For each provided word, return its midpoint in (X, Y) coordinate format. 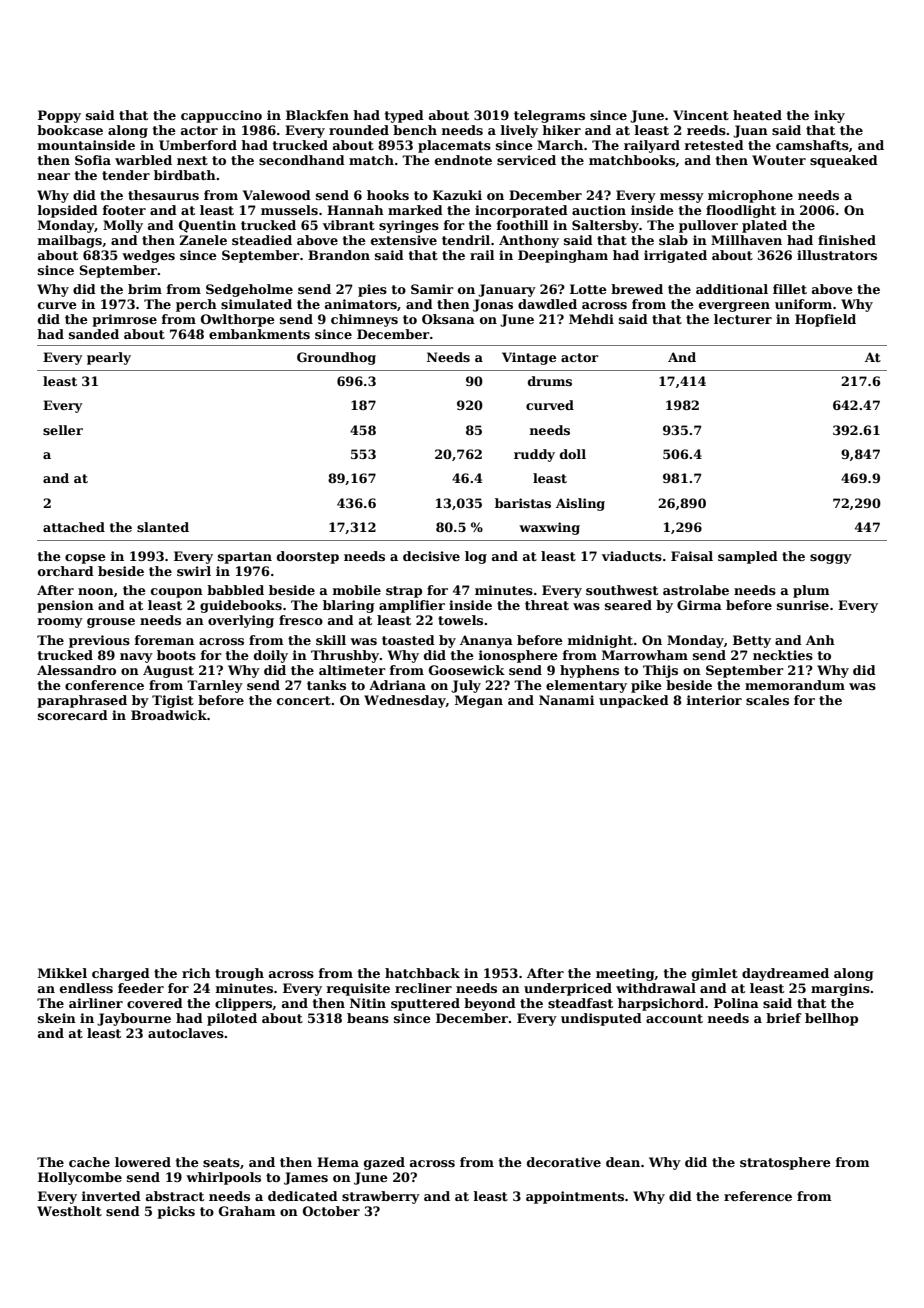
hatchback (422, 973)
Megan (479, 701)
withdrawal (656, 988)
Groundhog (336, 358)
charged (121, 974)
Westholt (69, 1211)
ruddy (534, 455)
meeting (625, 974)
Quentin (207, 226)
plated (764, 226)
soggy (831, 559)
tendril (466, 240)
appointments (575, 1197)
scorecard (73, 715)
